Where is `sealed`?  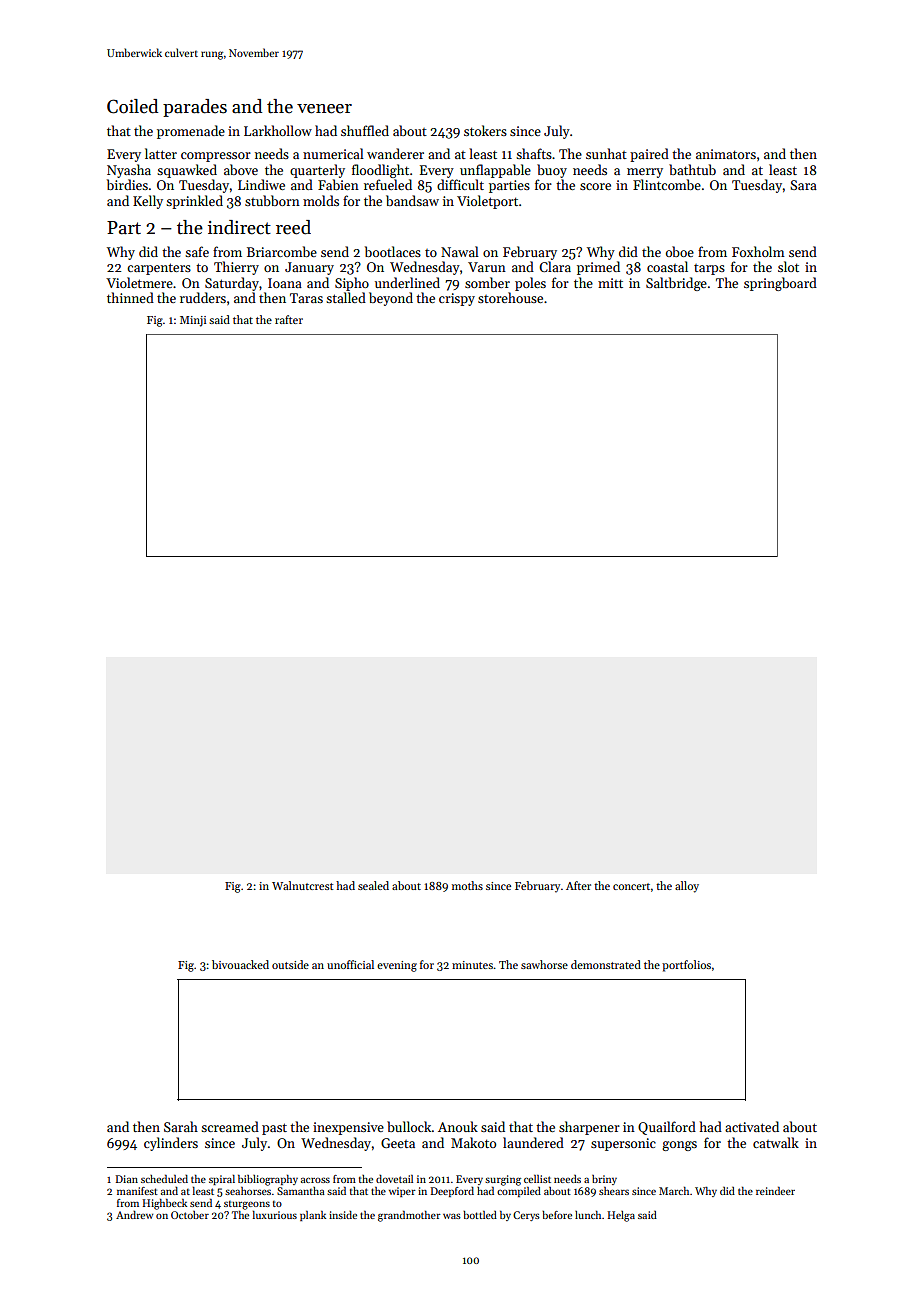
sealed is located at coordinates (373, 885).
